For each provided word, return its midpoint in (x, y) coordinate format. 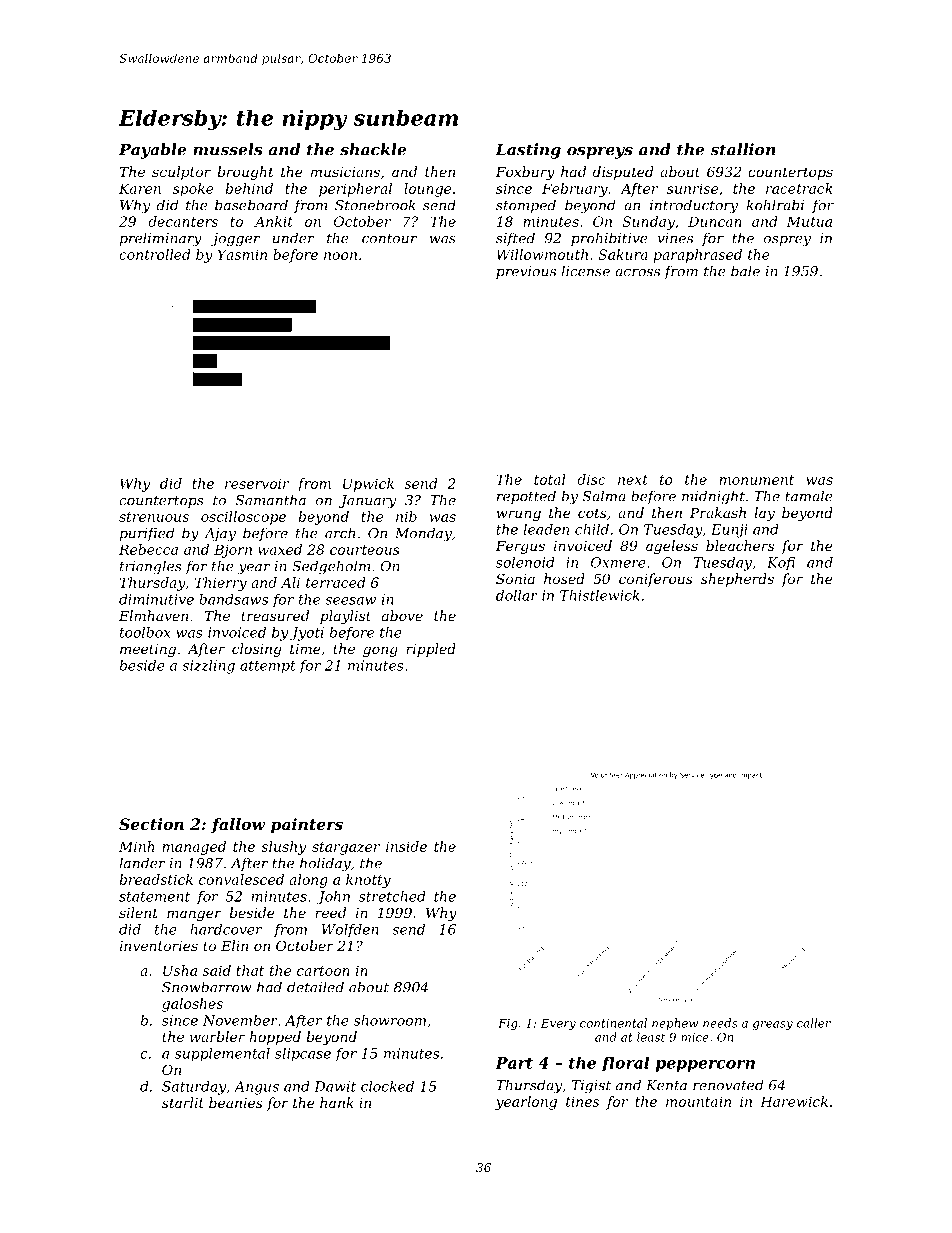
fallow (238, 825)
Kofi (781, 563)
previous (526, 272)
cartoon (323, 971)
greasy (773, 1025)
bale (745, 271)
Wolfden (350, 930)
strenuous (154, 517)
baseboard (251, 205)
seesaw (350, 601)
